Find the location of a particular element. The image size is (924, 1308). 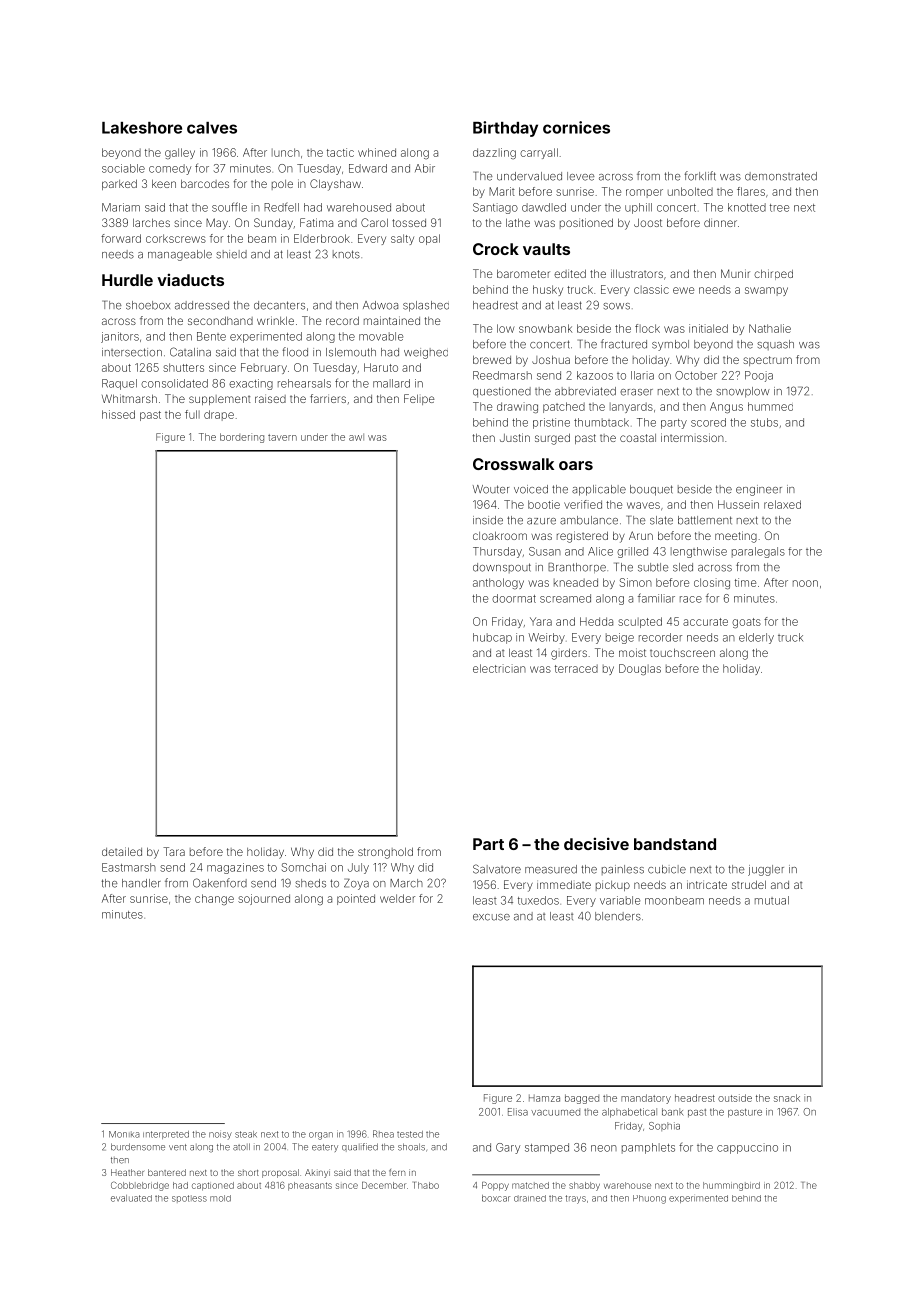

Lakeshore is located at coordinates (142, 128).
